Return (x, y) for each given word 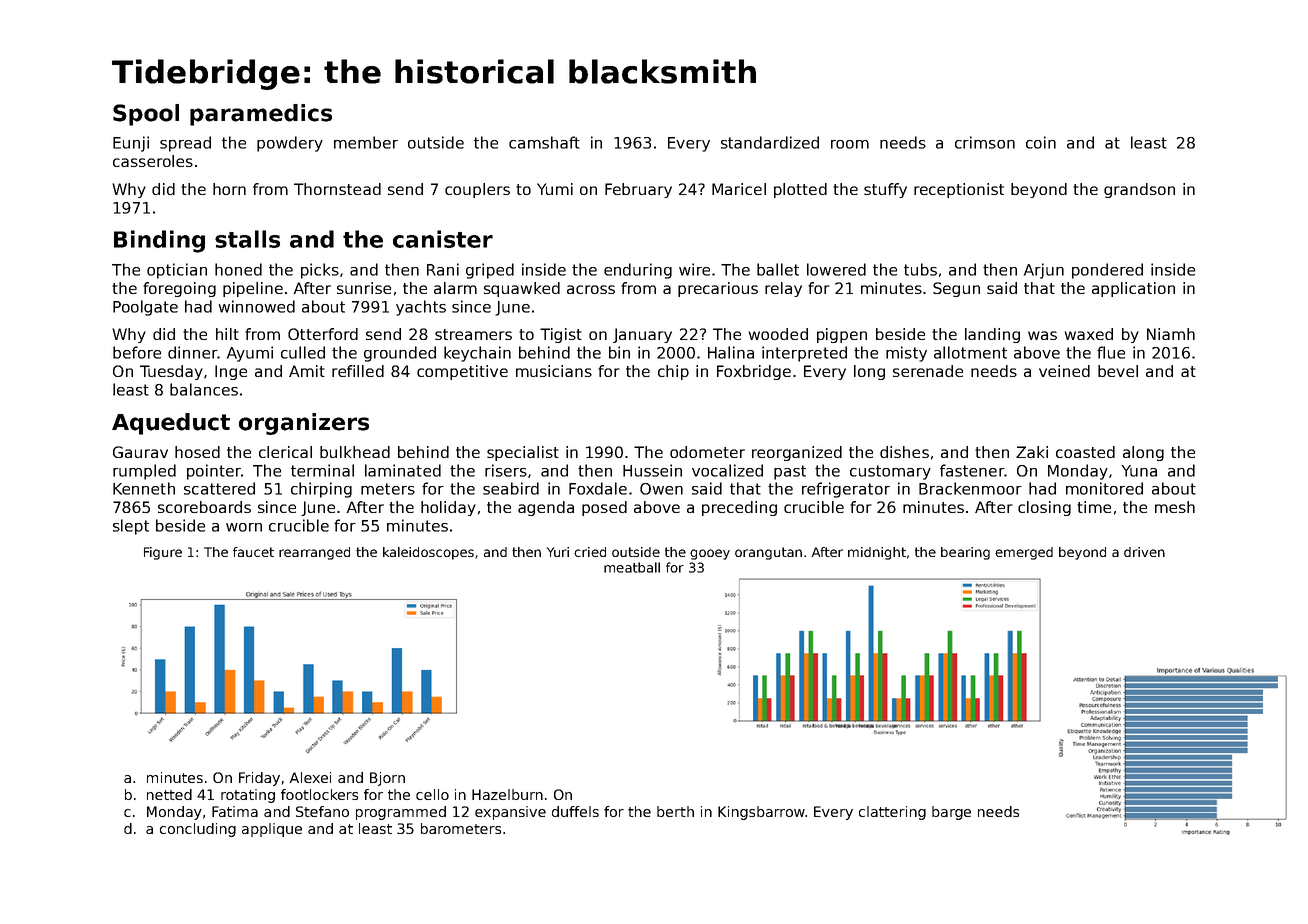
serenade (928, 371)
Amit (307, 371)
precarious (718, 289)
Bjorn (387, 779)
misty (906, 354)
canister (443, 239)
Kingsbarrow (761, 813)
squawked (522, 289)
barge (951, 813)
